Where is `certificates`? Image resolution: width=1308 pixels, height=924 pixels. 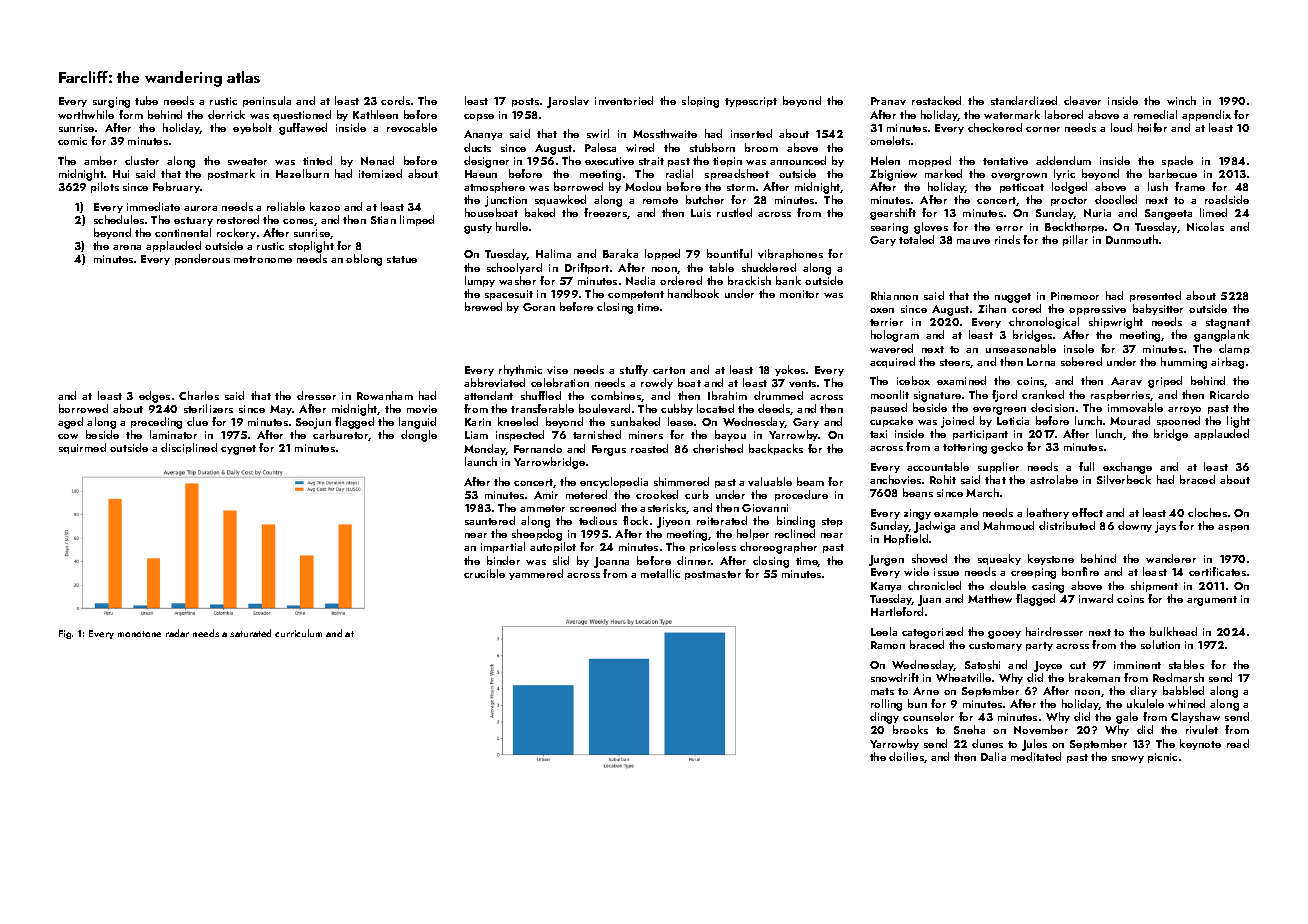
certificates is located at coordinates (1217, 571).
